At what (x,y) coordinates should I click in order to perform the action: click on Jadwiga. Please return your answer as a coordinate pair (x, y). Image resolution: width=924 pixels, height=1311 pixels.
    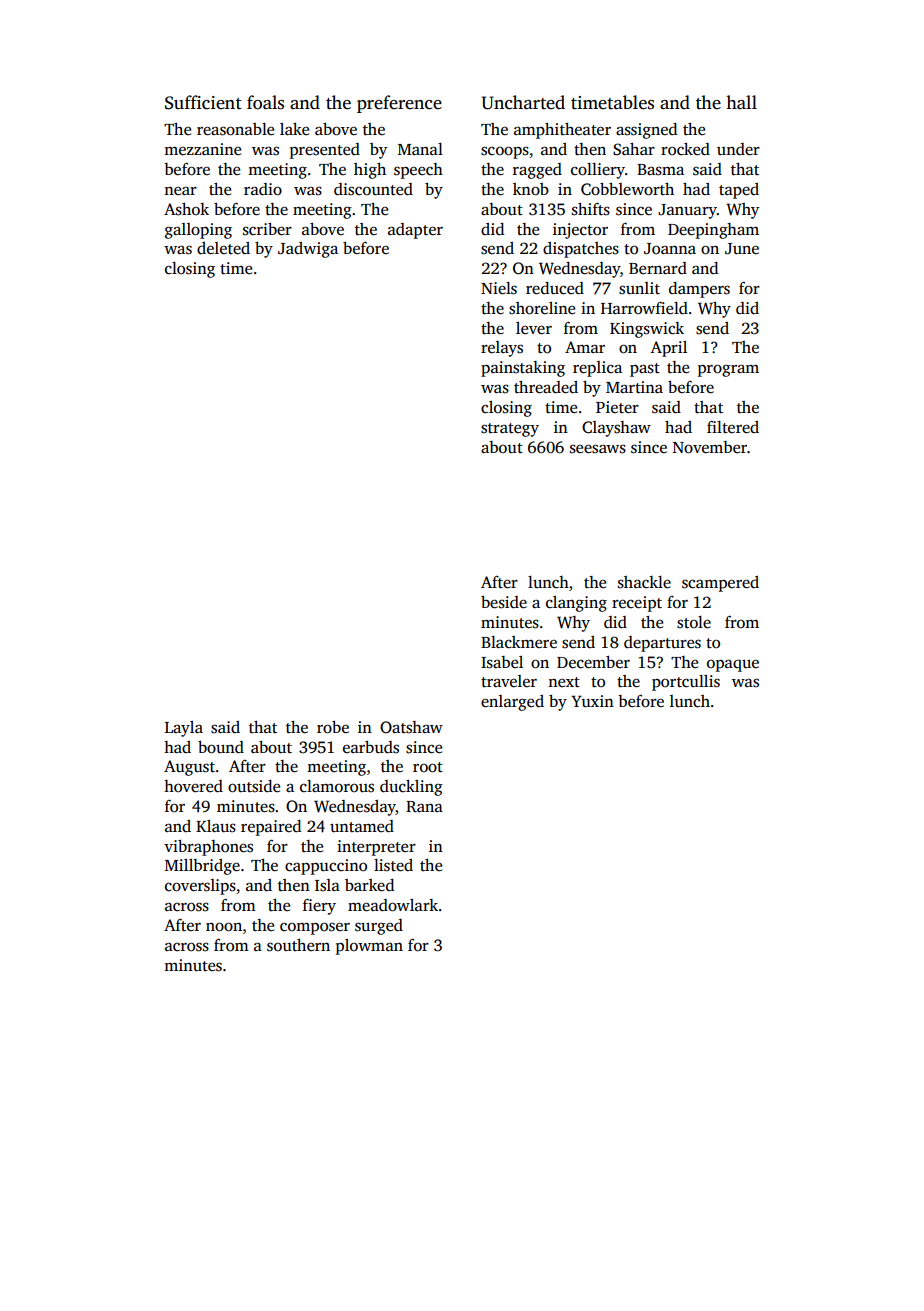
    Looking at the image, I should click on (308, 250).
